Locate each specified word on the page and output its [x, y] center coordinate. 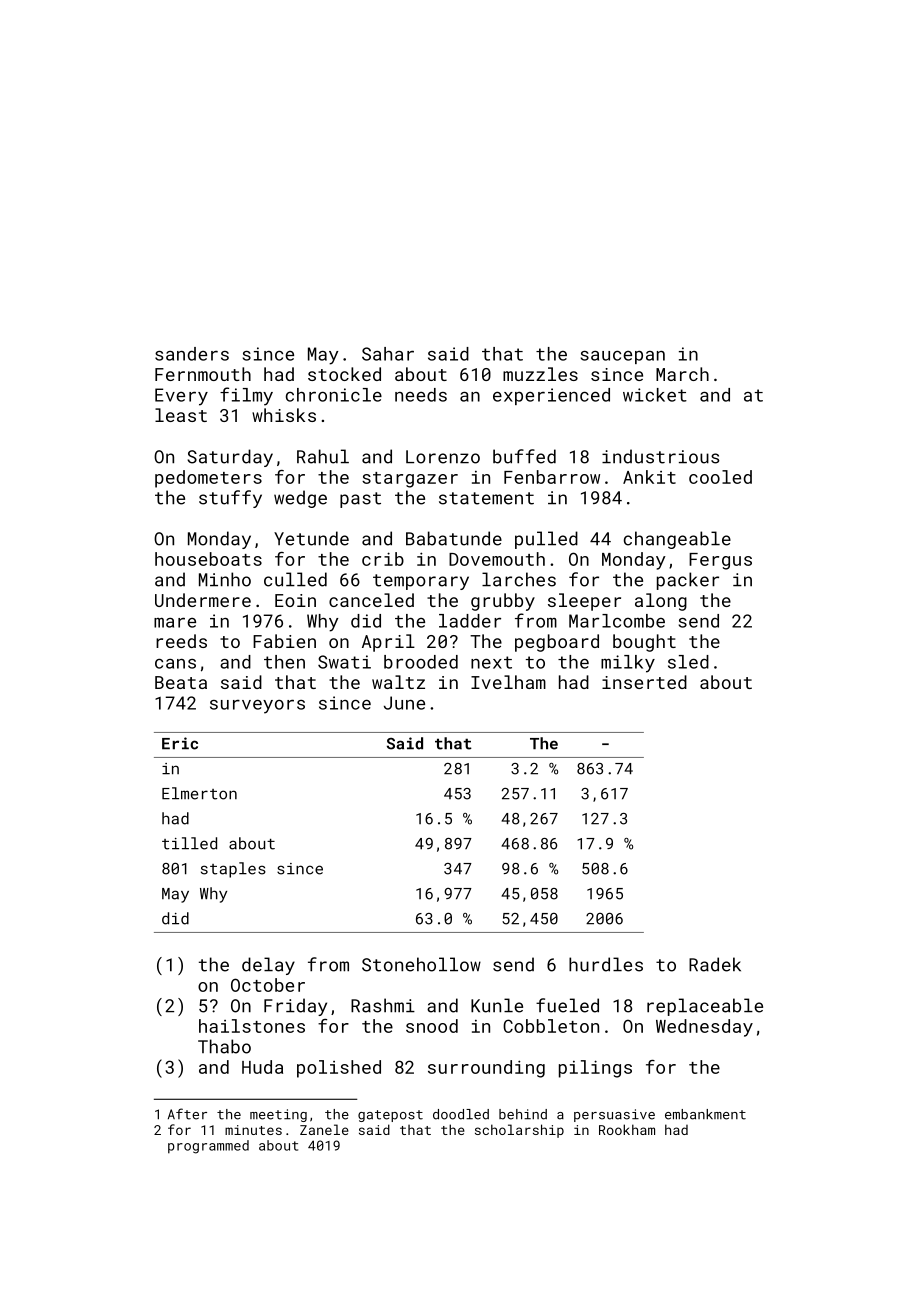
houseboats [208, 559]
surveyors [257, 706]
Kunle [497, 1005]
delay [268, 966]
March [682, 374]
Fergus [720, 561]
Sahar [388, 354]
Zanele [324, 1129]
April [388, 643]
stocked [344, 374]
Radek [715, 964]
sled [688, 662]
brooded [421, 662]
